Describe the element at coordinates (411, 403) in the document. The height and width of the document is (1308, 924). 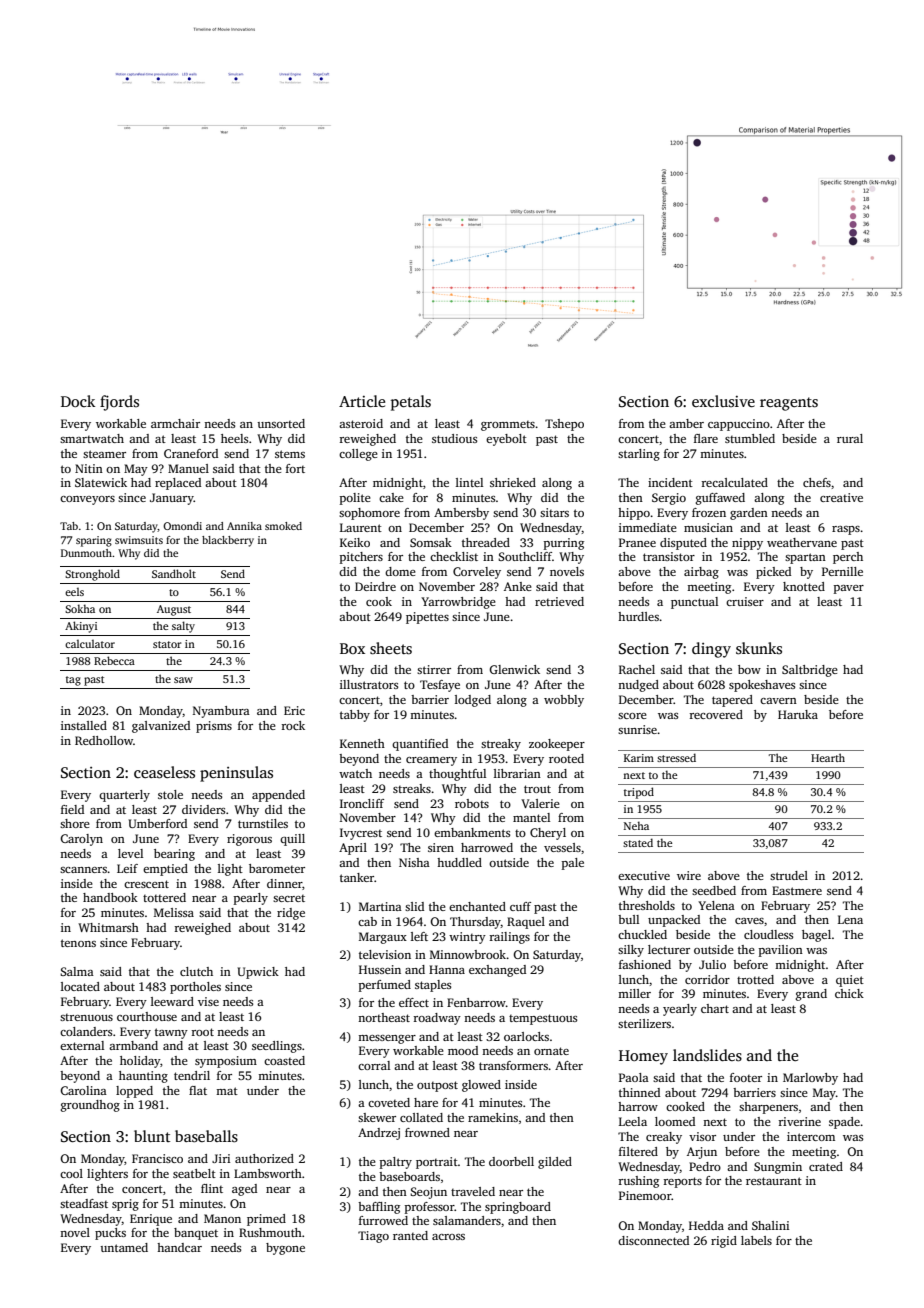
I see `petals` at that location.
